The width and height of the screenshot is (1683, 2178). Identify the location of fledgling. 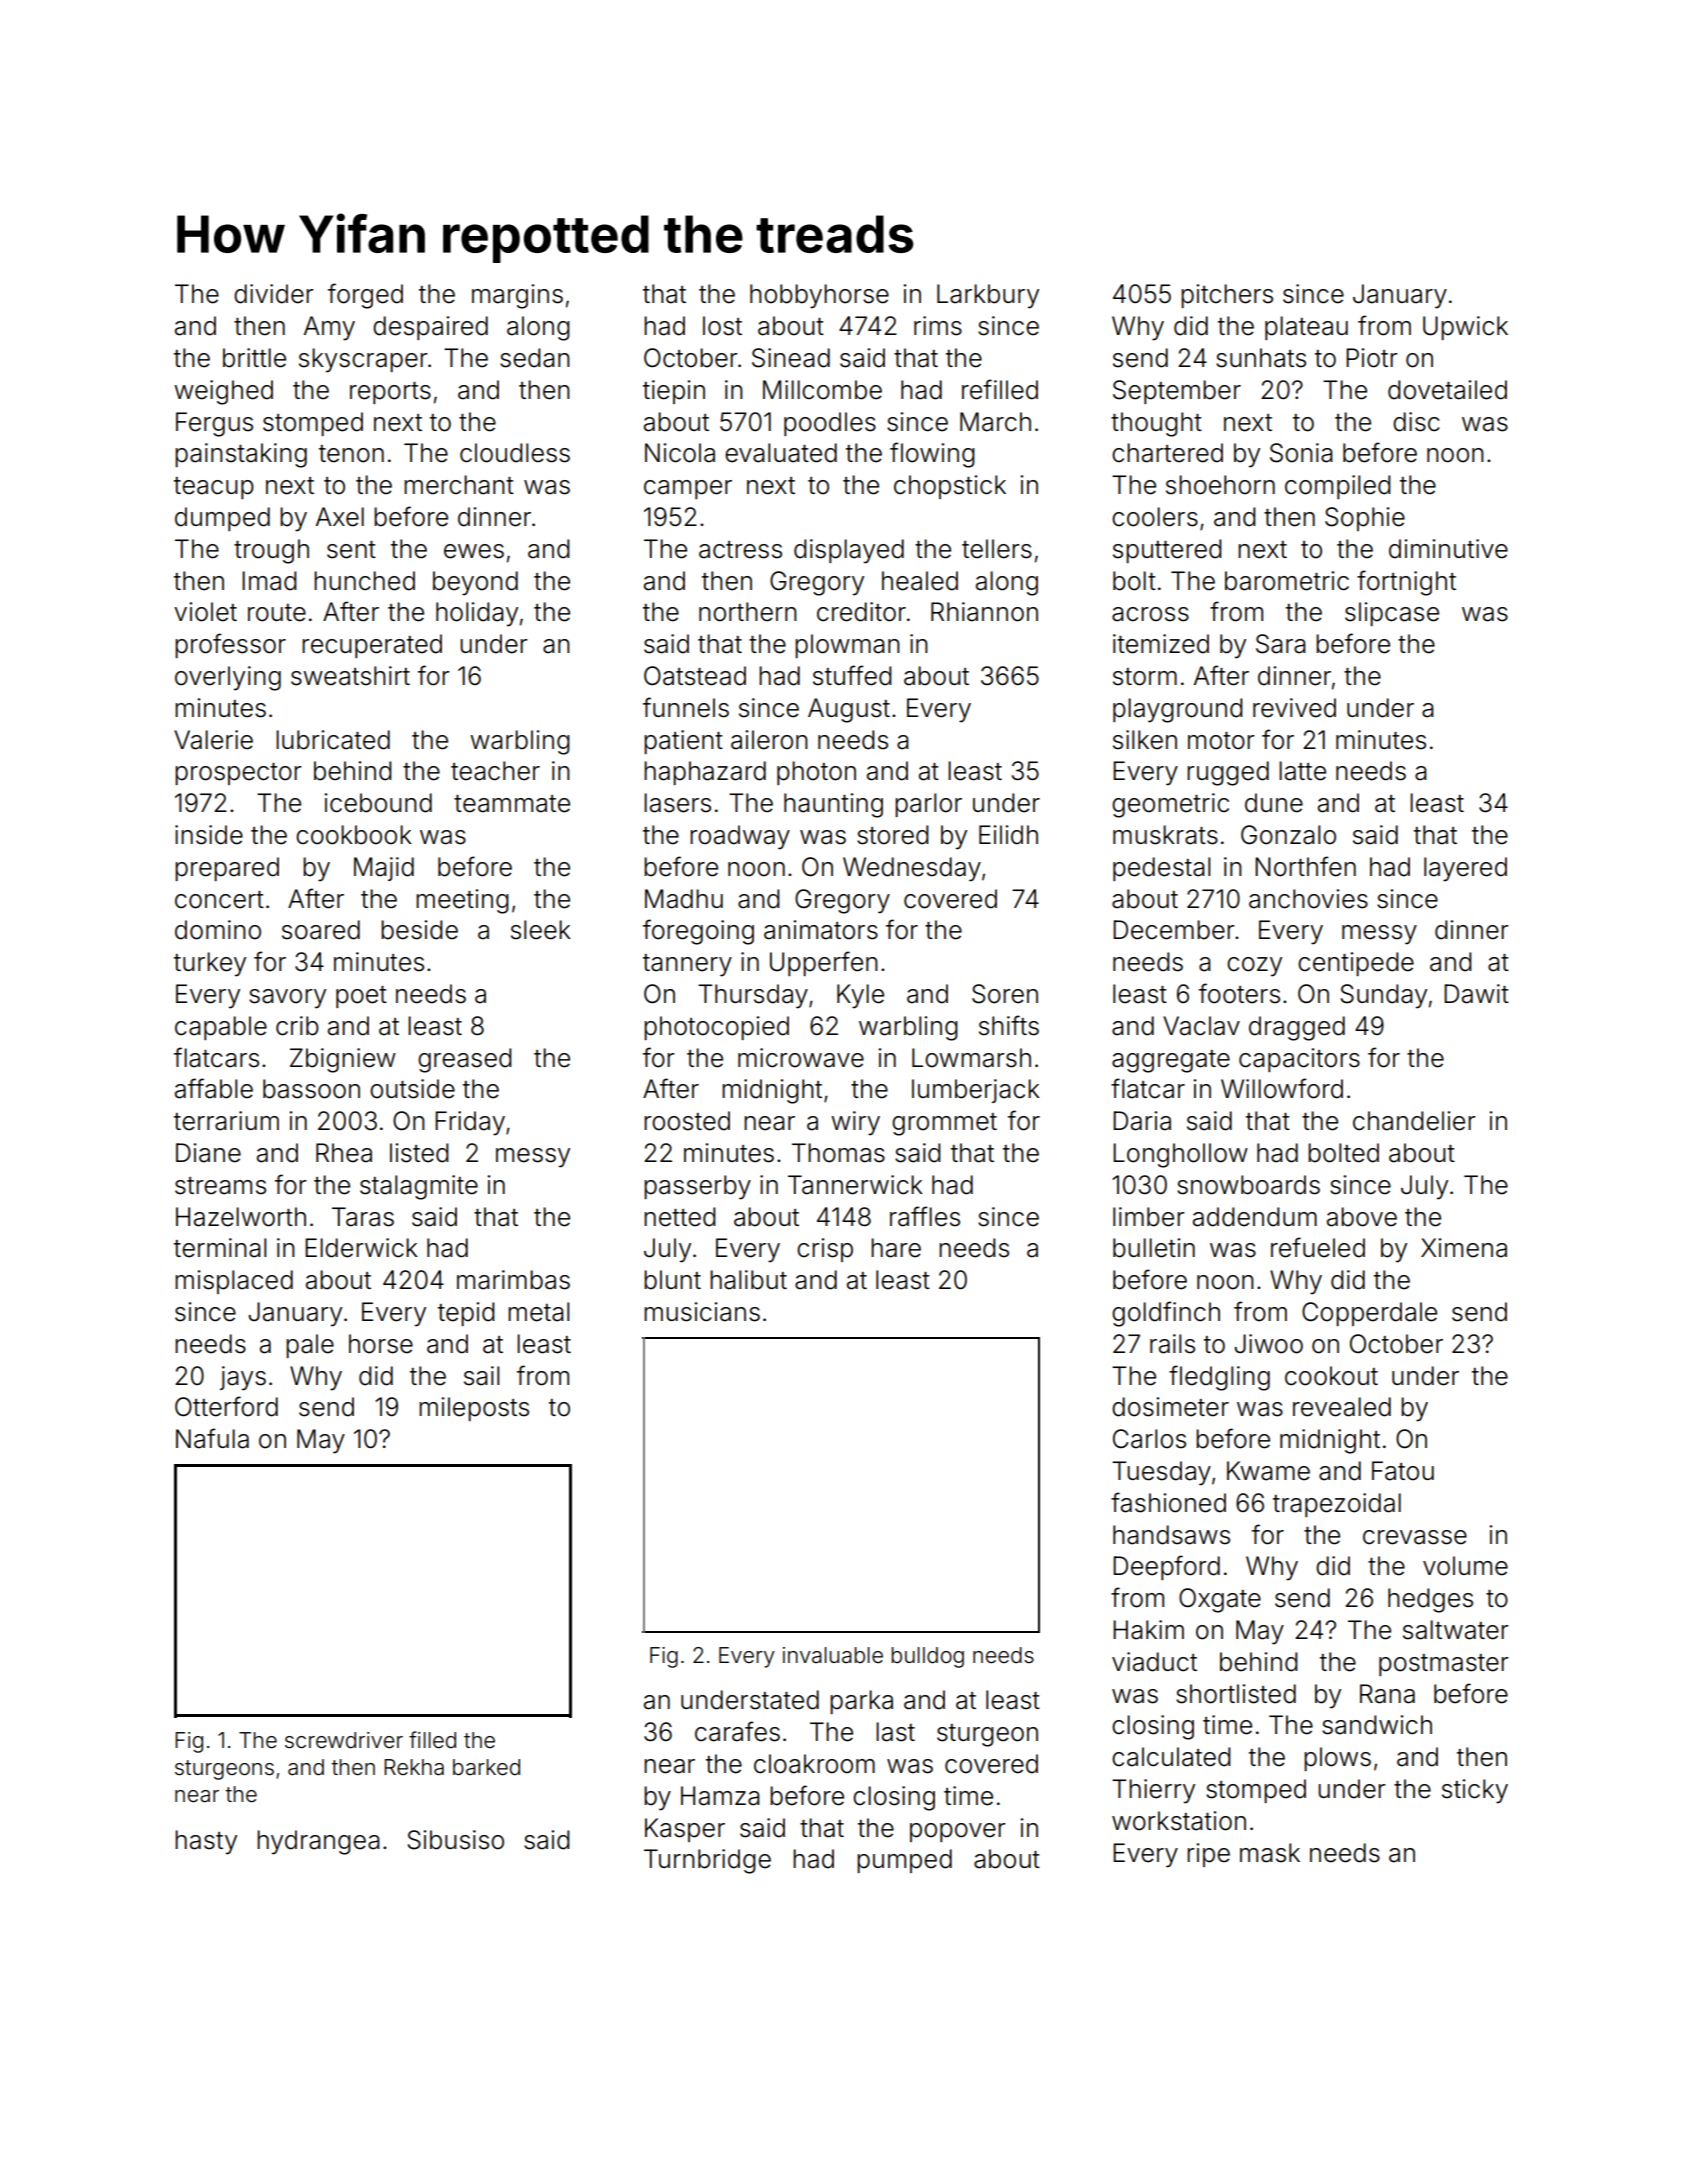
(1219, 1378).
